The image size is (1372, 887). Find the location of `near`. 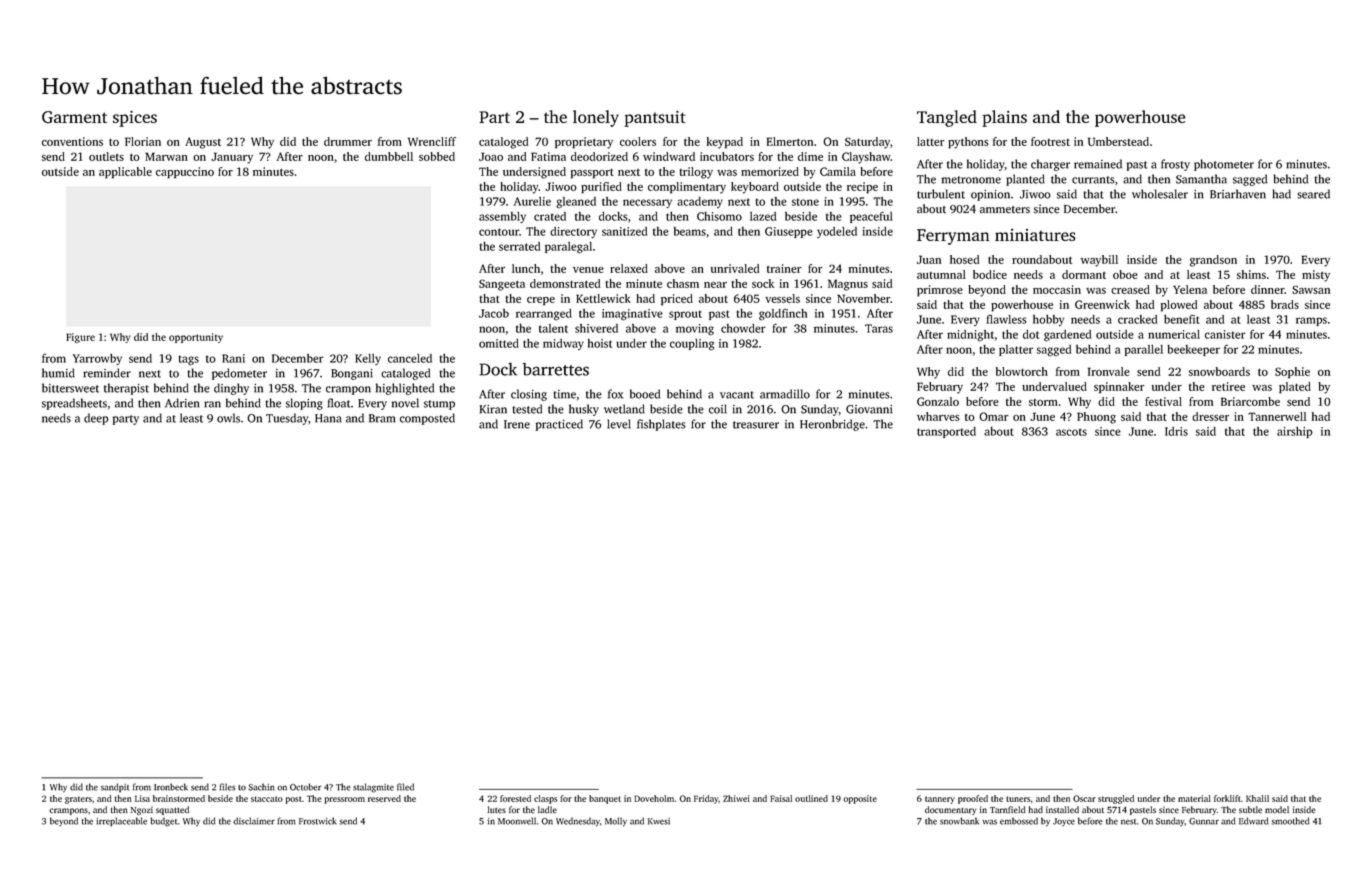

near is located at coordinates (715, 285).
